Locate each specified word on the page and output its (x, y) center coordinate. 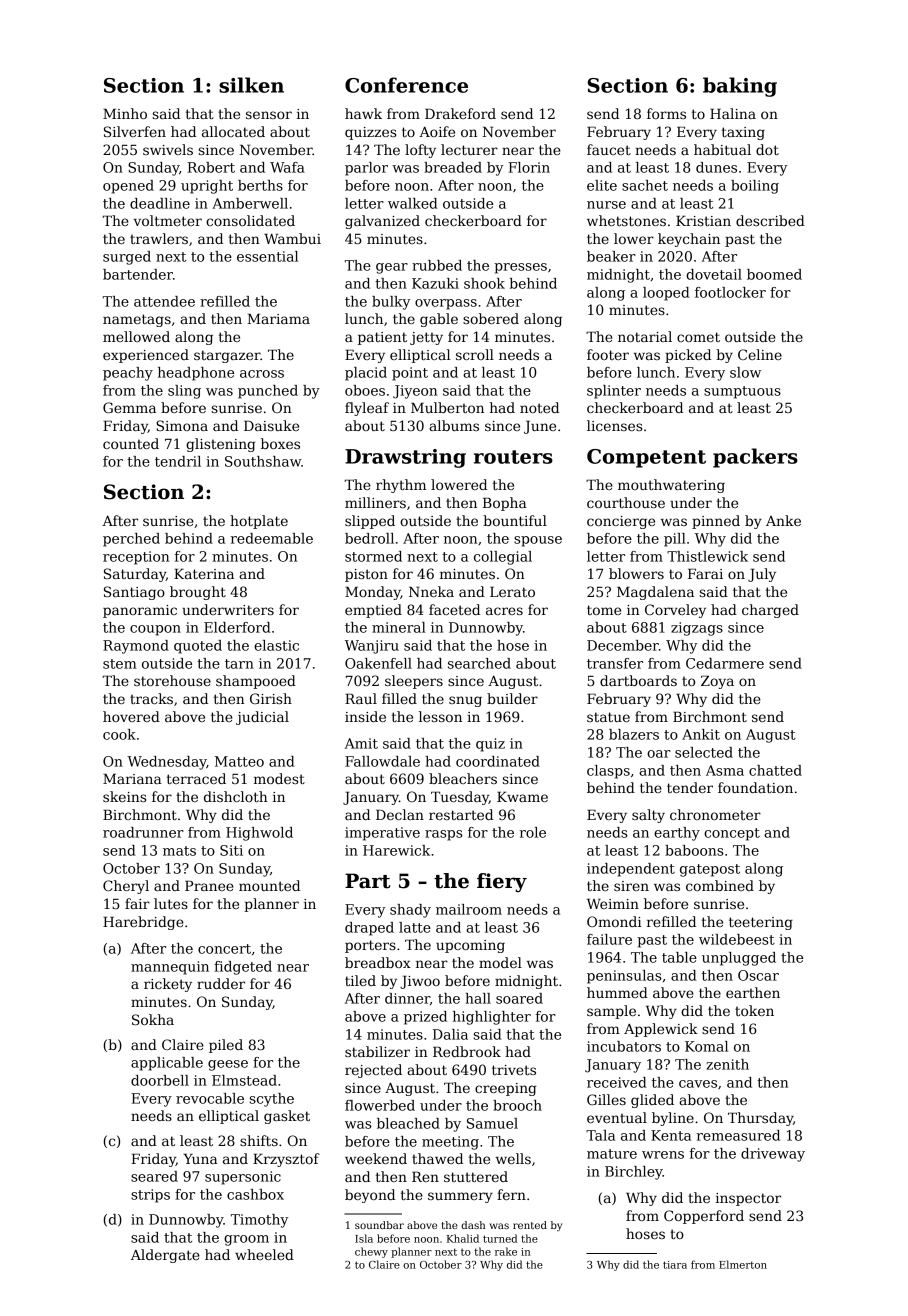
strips (150, 1196)
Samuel (492, 1123)
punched (268, 392)
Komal (706, 1046)
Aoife (437, 131)
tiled (360, 980)
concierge (621, 522)
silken (251, 85)
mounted (269, 885)
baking (740, 87)
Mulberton (447, 407)
